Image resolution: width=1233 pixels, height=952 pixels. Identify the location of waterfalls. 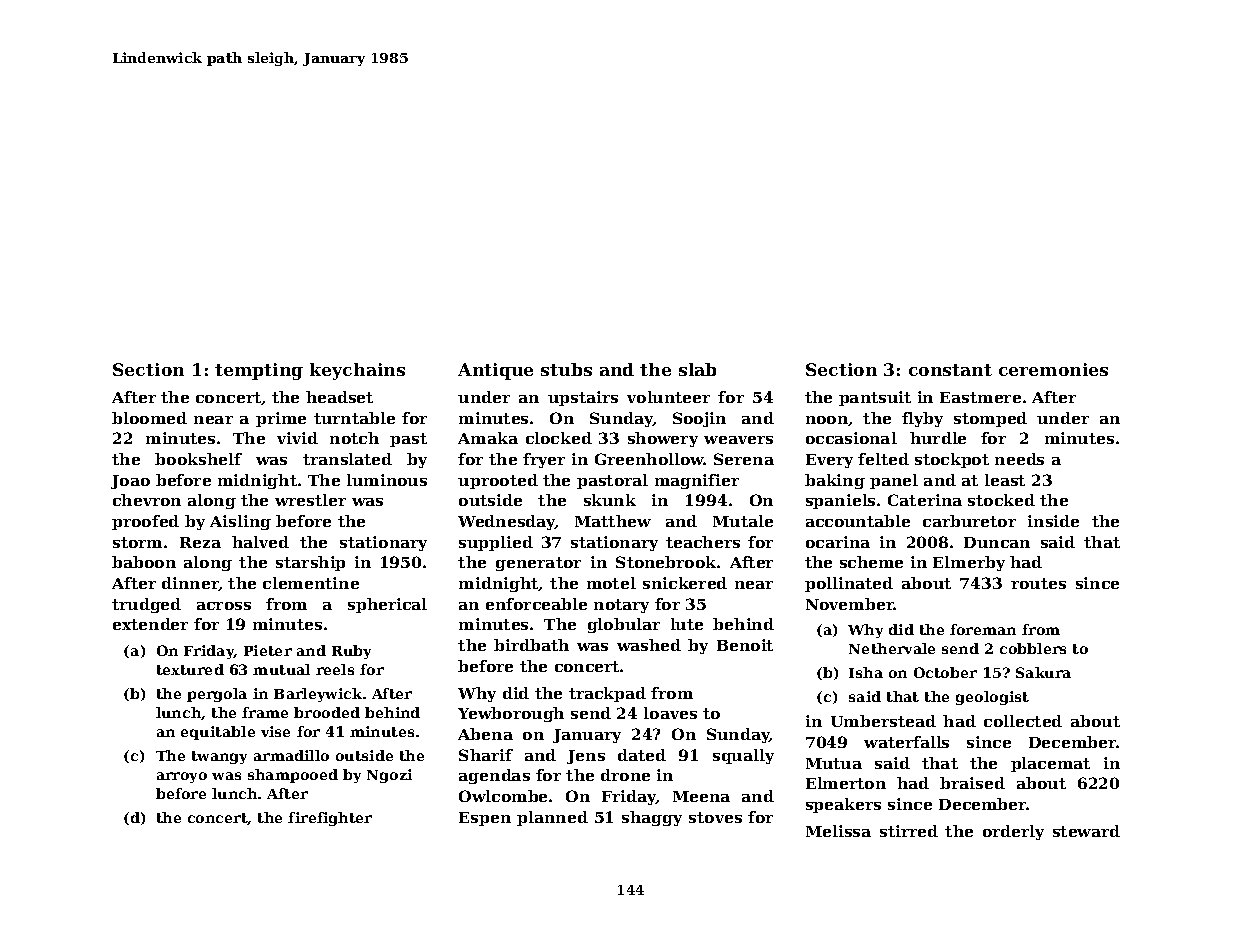
(906, 742).
